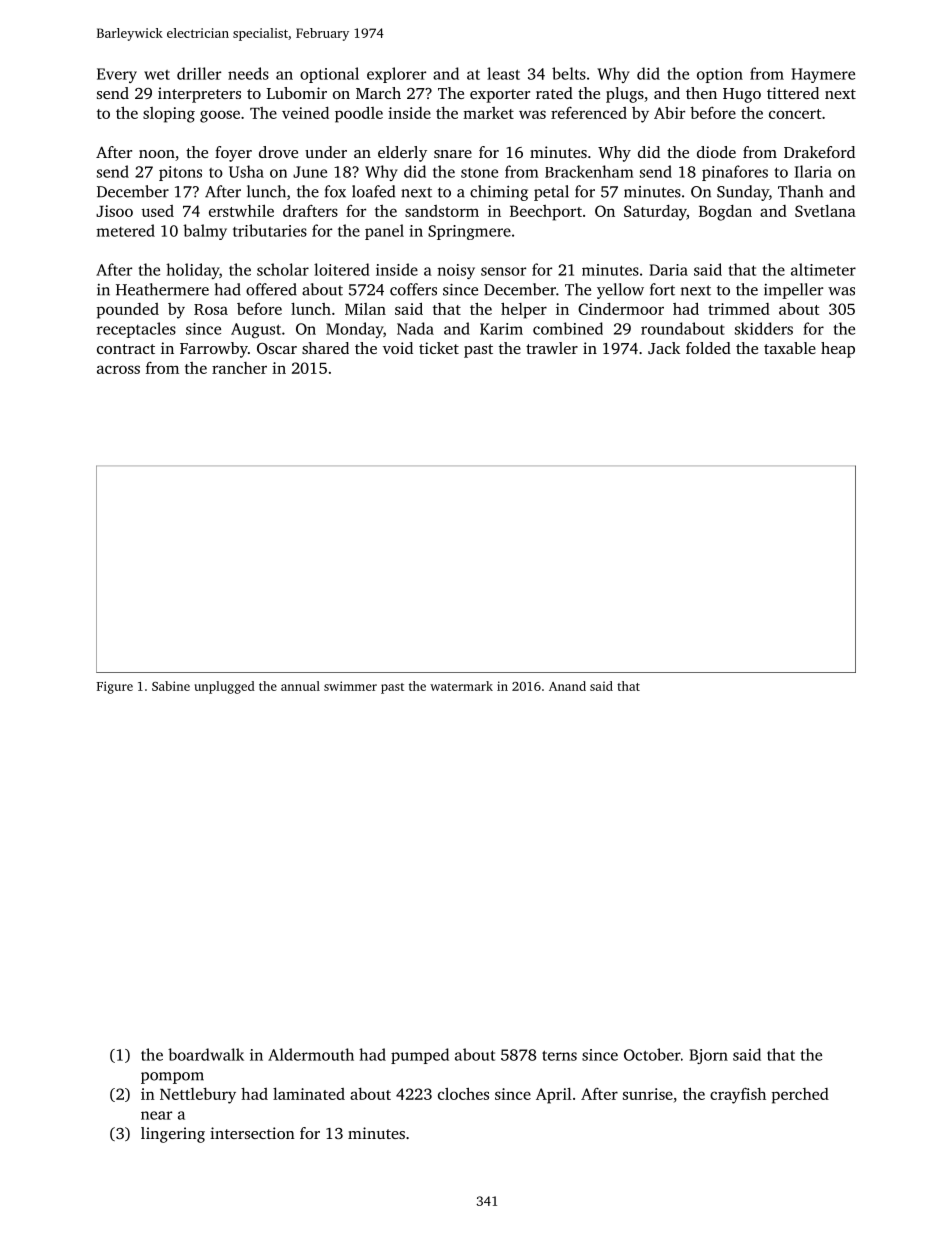 This document has width=952, height=1233. I want to click on shared, so click(325, 348).
